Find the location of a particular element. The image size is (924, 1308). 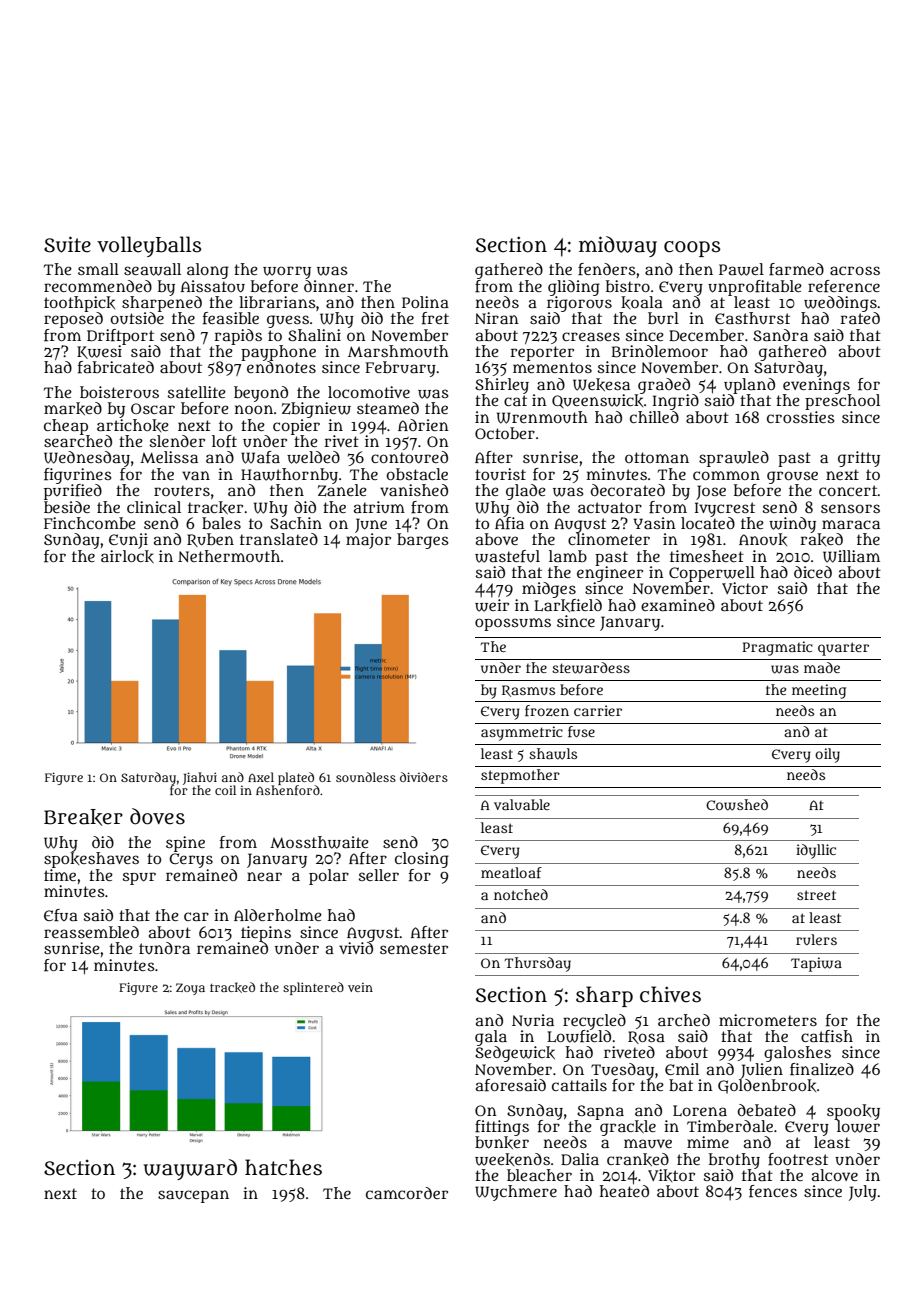

weddings is located at coordinates (840, 304).
